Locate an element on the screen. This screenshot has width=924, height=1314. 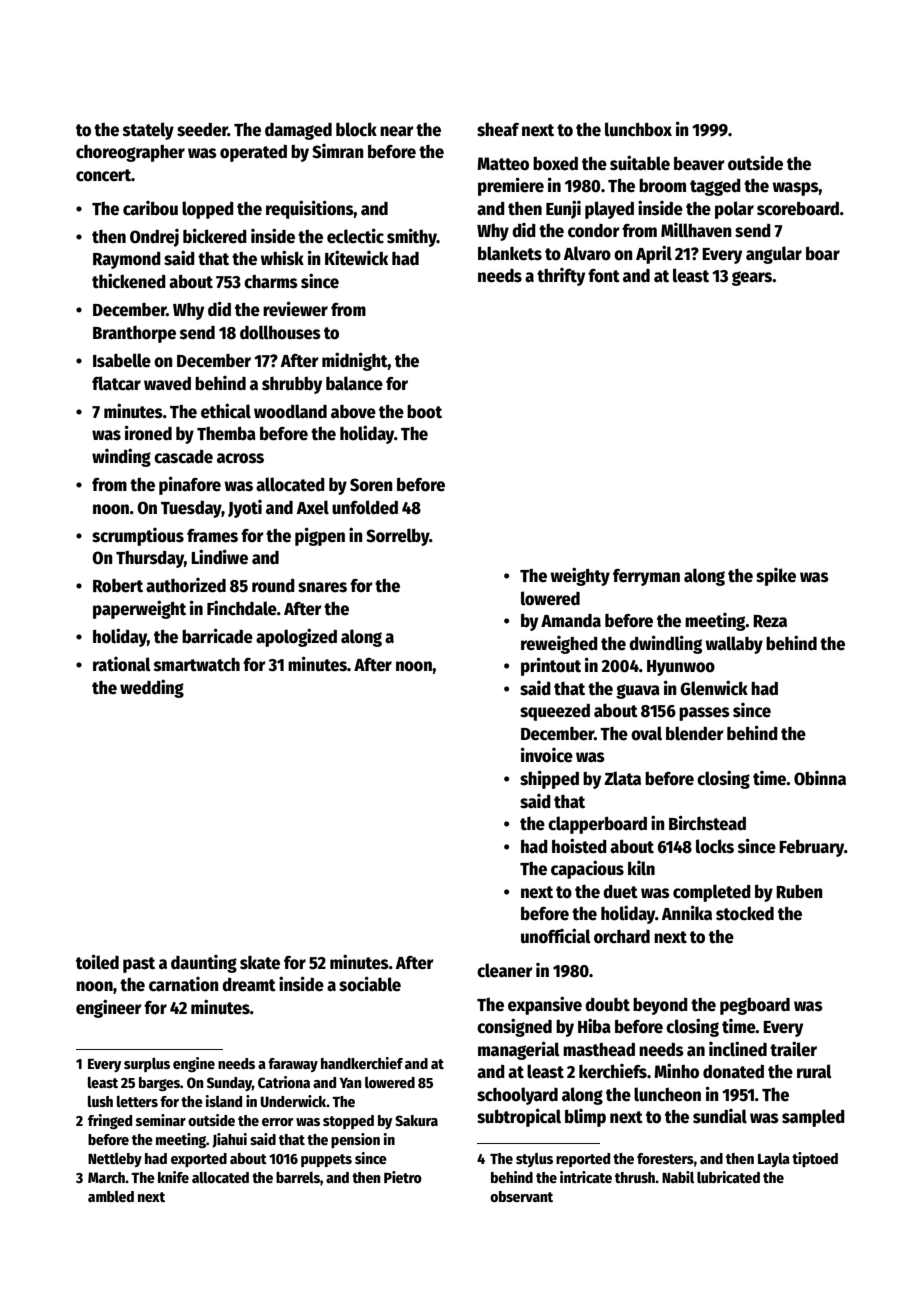
unofficial is located at coordinates (556, 936).
